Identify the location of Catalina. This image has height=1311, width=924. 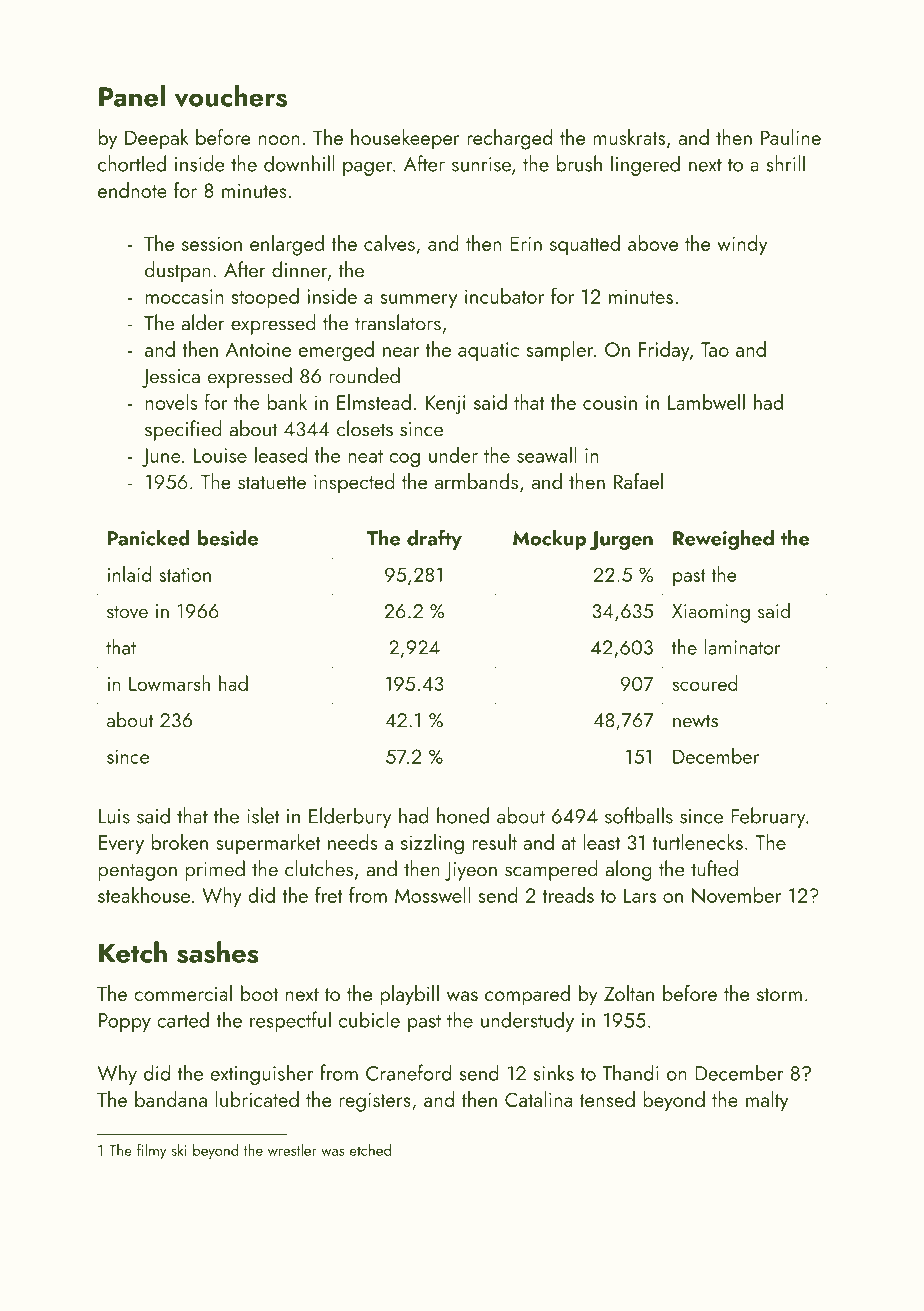
(539, 1099).
